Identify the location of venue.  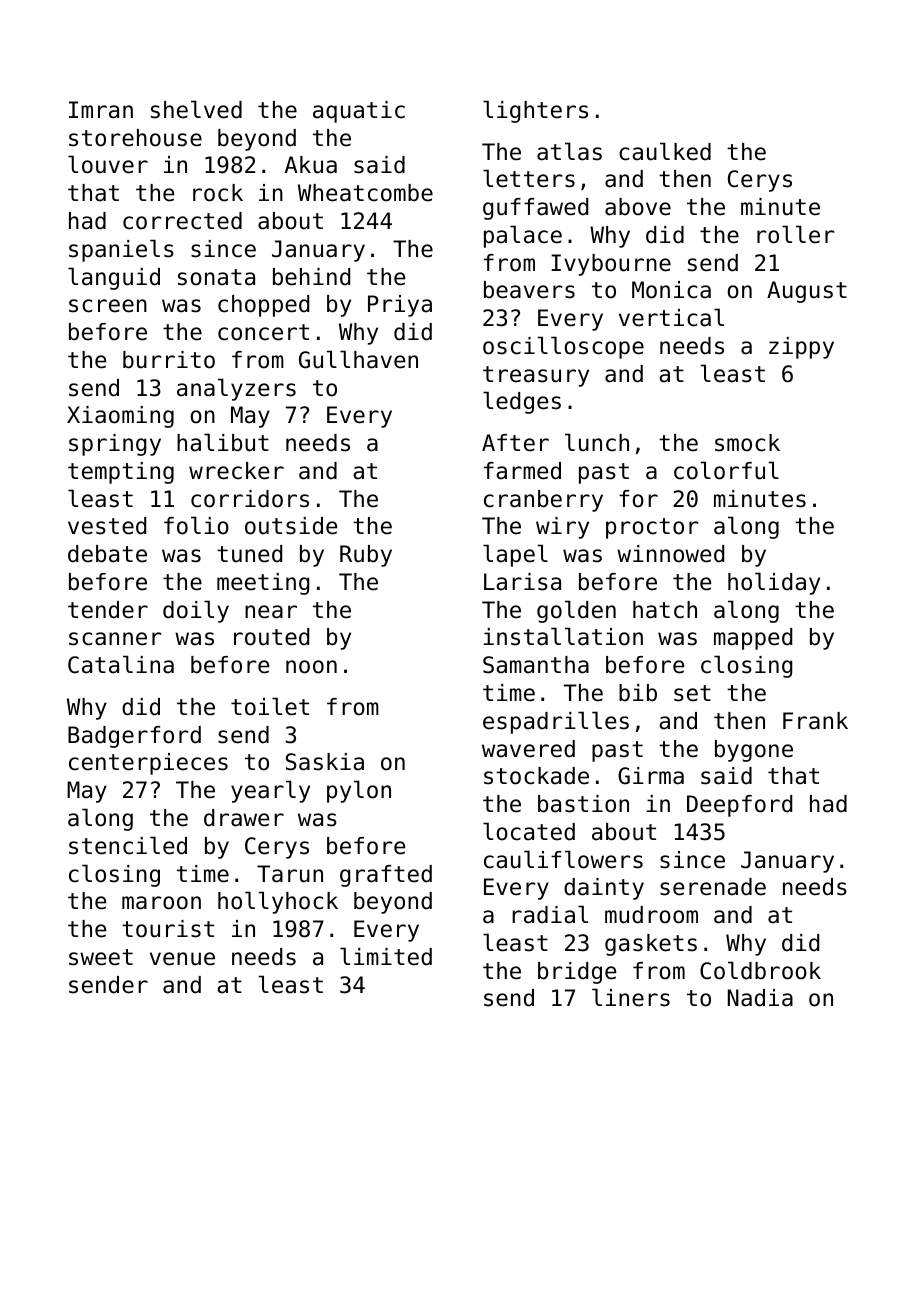
(182, 959).
